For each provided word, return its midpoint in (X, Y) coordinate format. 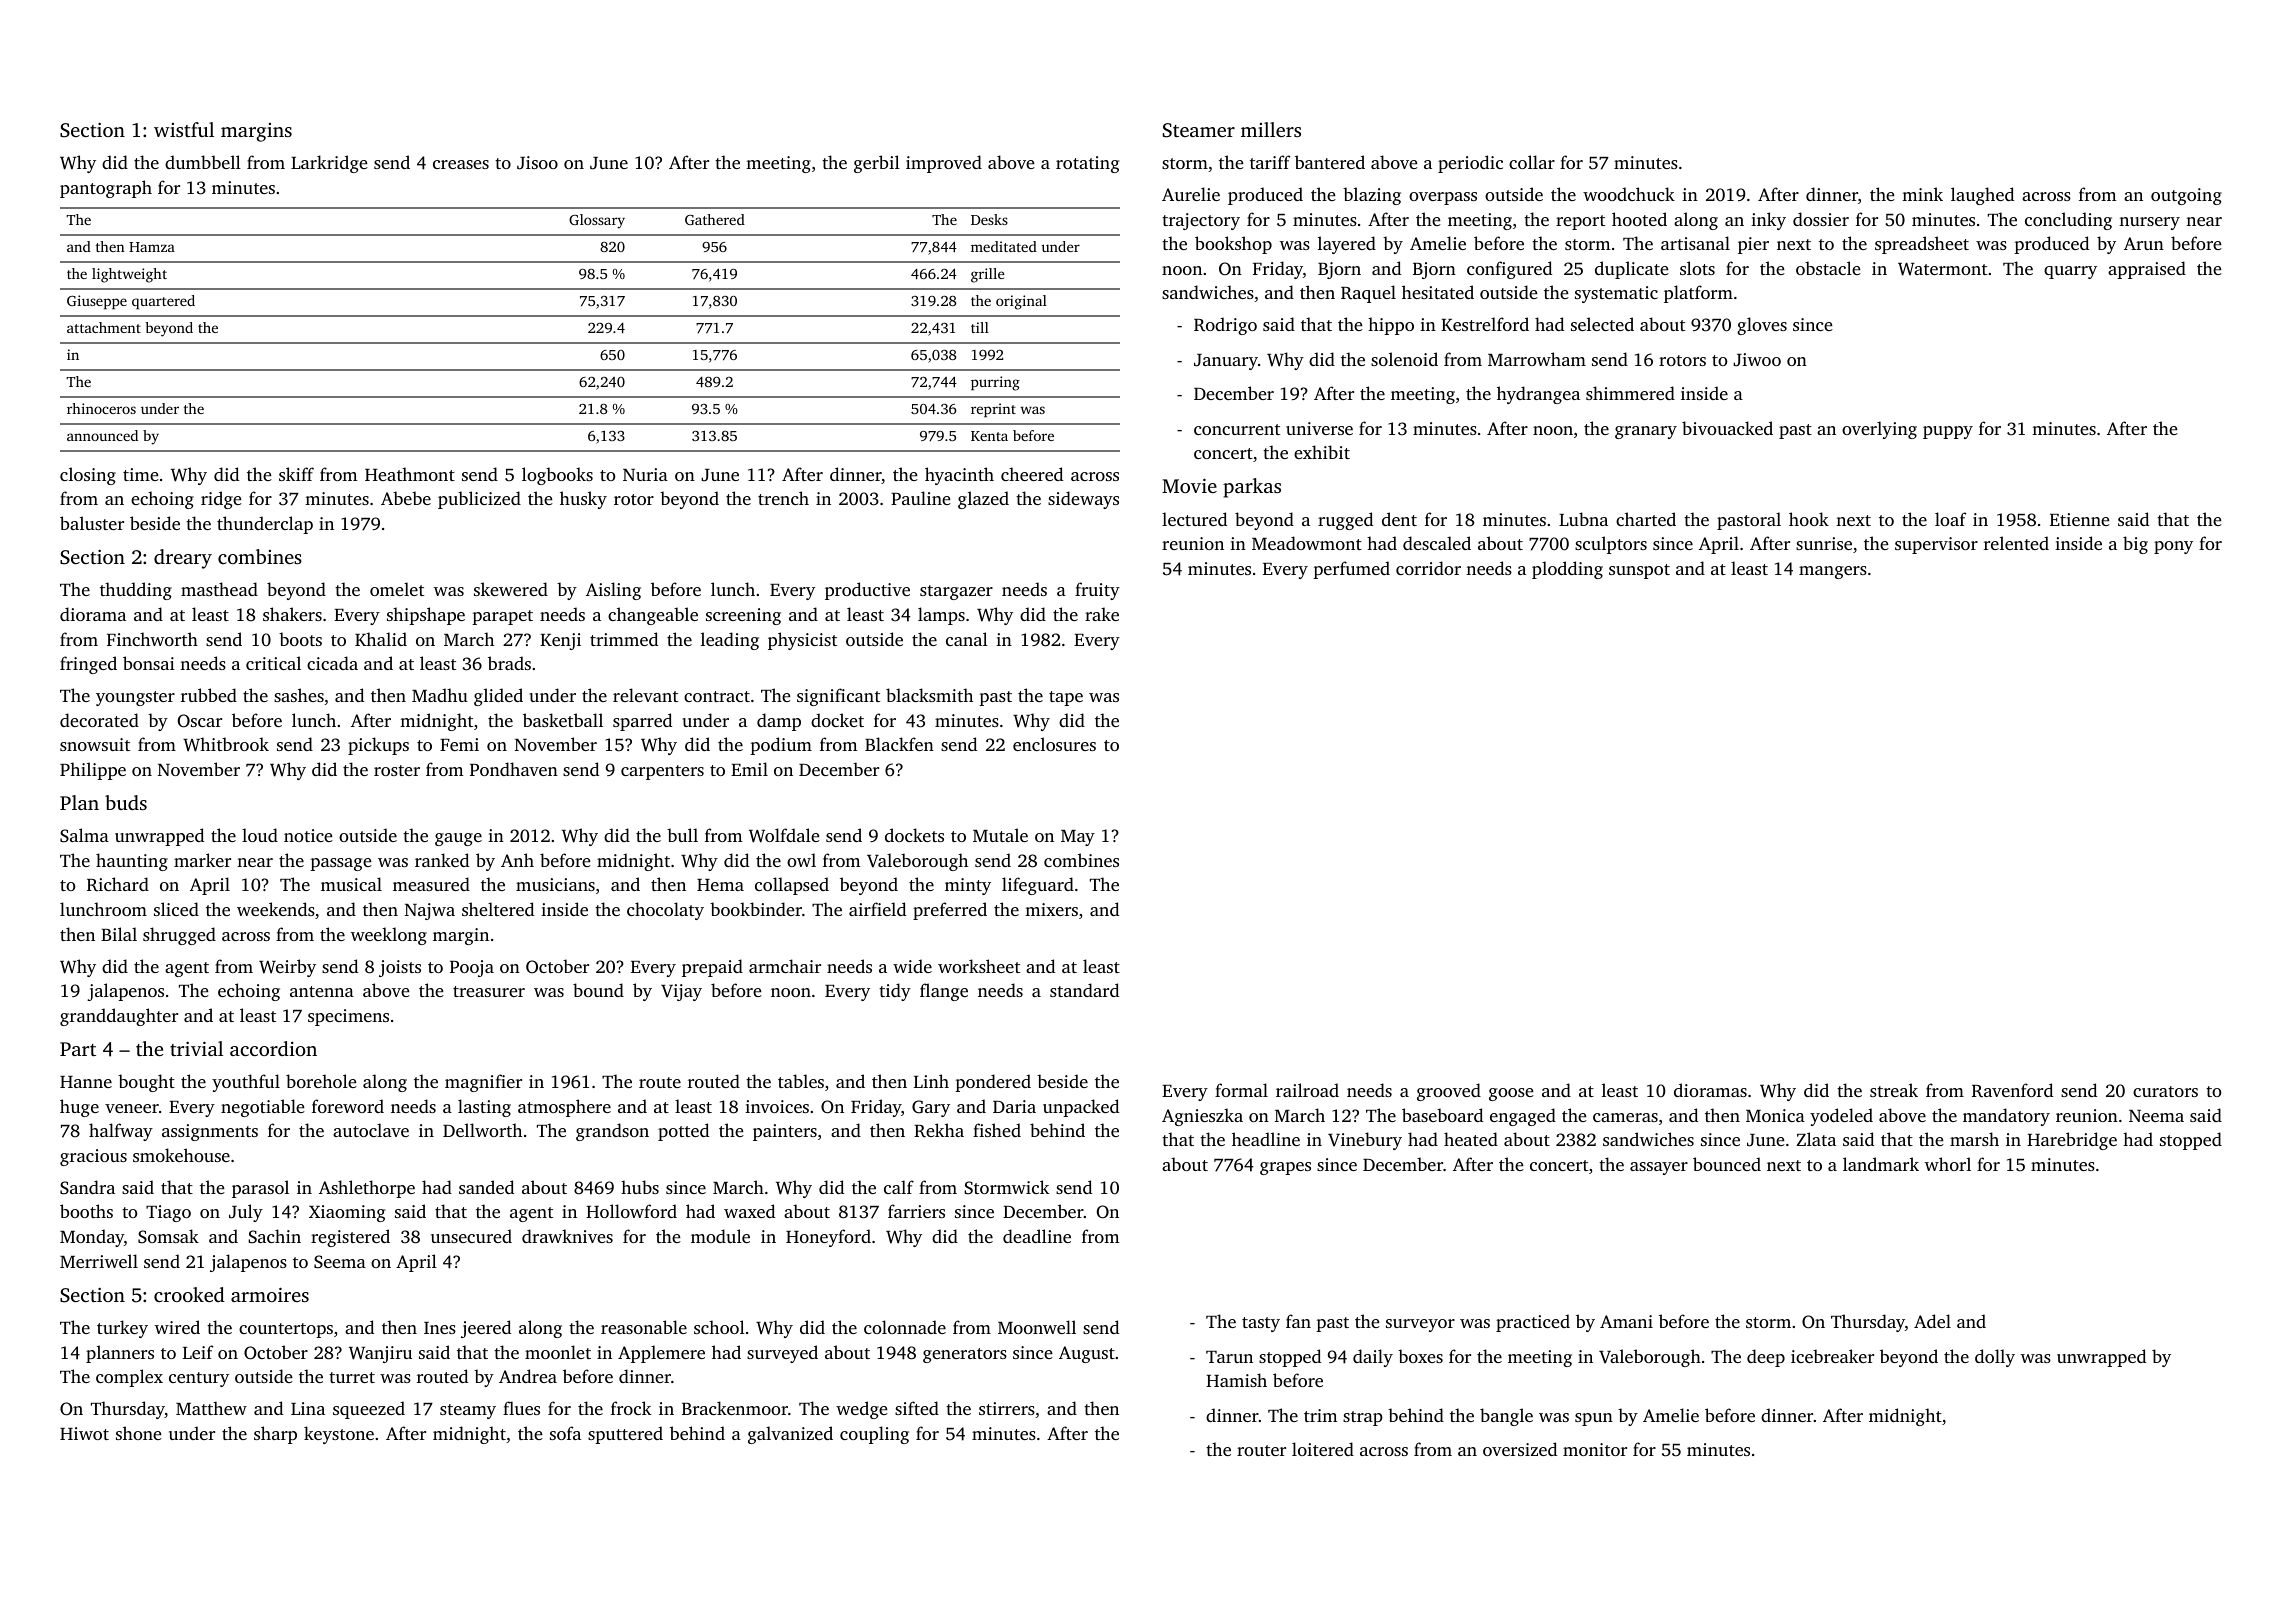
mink (1922, 194)
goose (1511, 1094)
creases (461, 164)
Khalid (381, 639)
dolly (1995, 1358)
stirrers (1007, 1408)
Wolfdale (784, 835)
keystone (339, 1435)
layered (1347, 245)
